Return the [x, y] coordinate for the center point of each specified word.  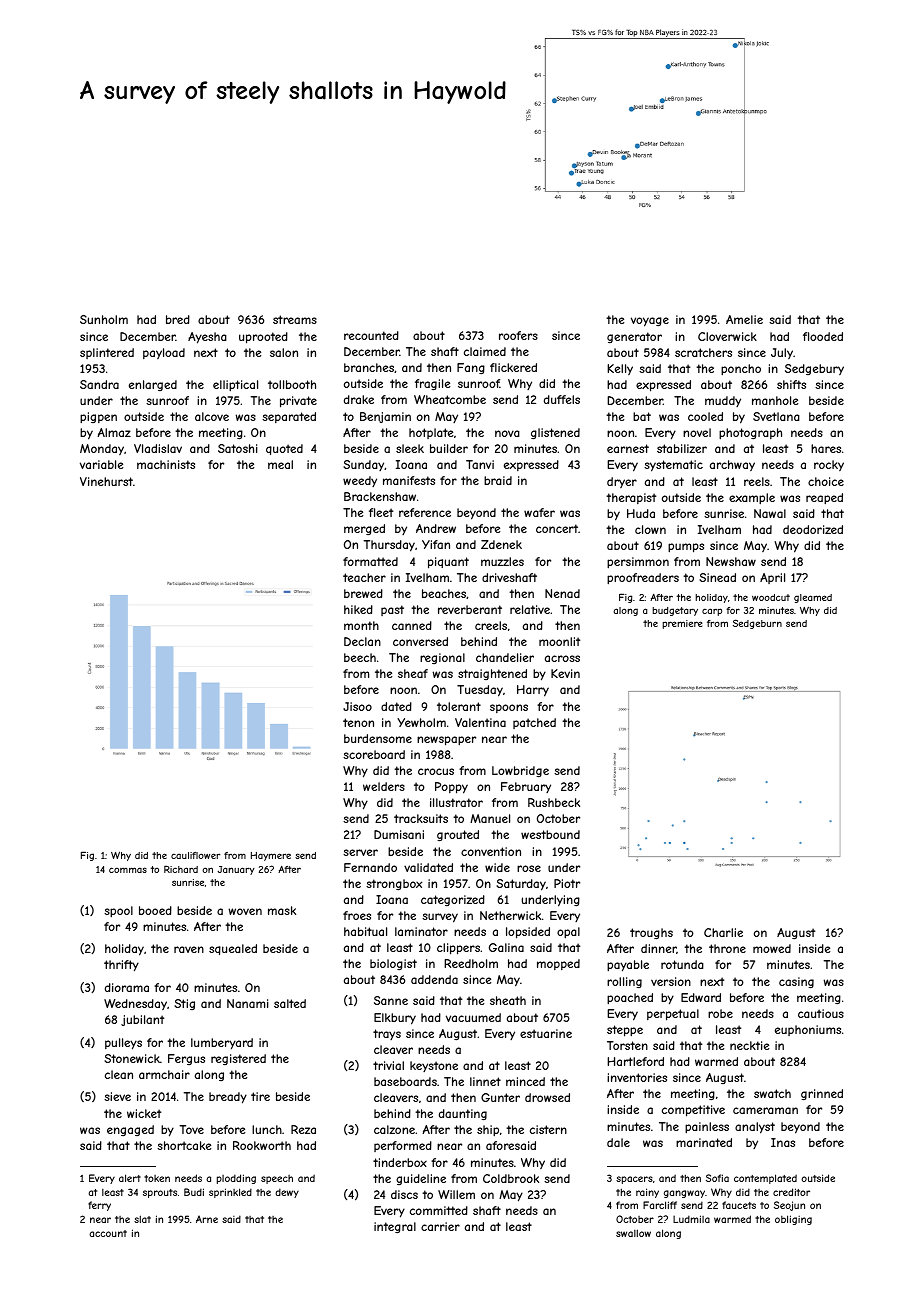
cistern [548, 1129]
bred [178, 319]
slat [142, 1219]
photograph [750, 434]
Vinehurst [106, 481]
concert [557, 528]
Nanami [248, 1003]
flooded [823, 336]
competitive [693, 1111]
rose [529, 868]
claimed [485, 351]
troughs [651, 934]
